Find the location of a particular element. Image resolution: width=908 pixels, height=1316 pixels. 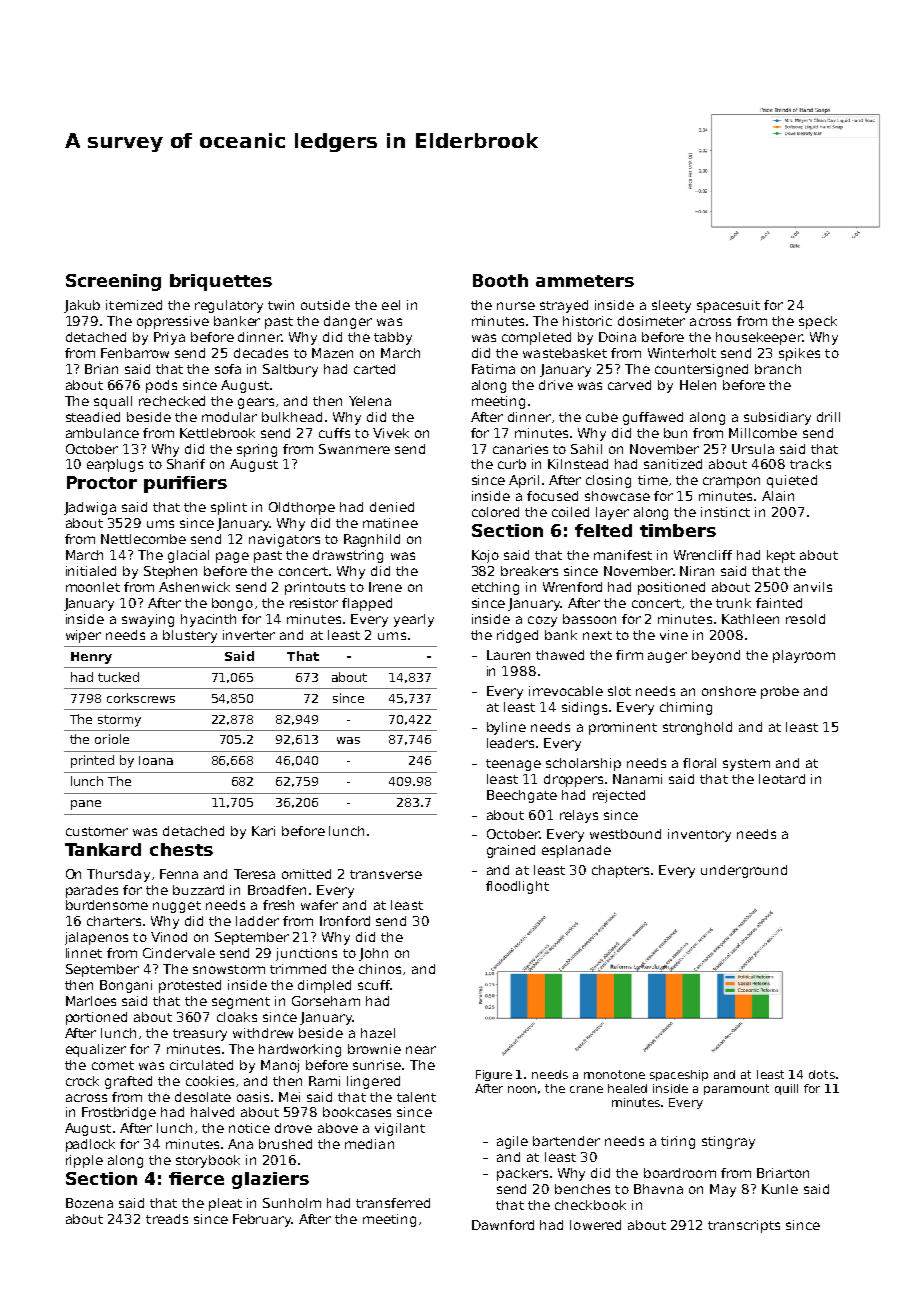

Yelena is located at coordinates (370, 401).
